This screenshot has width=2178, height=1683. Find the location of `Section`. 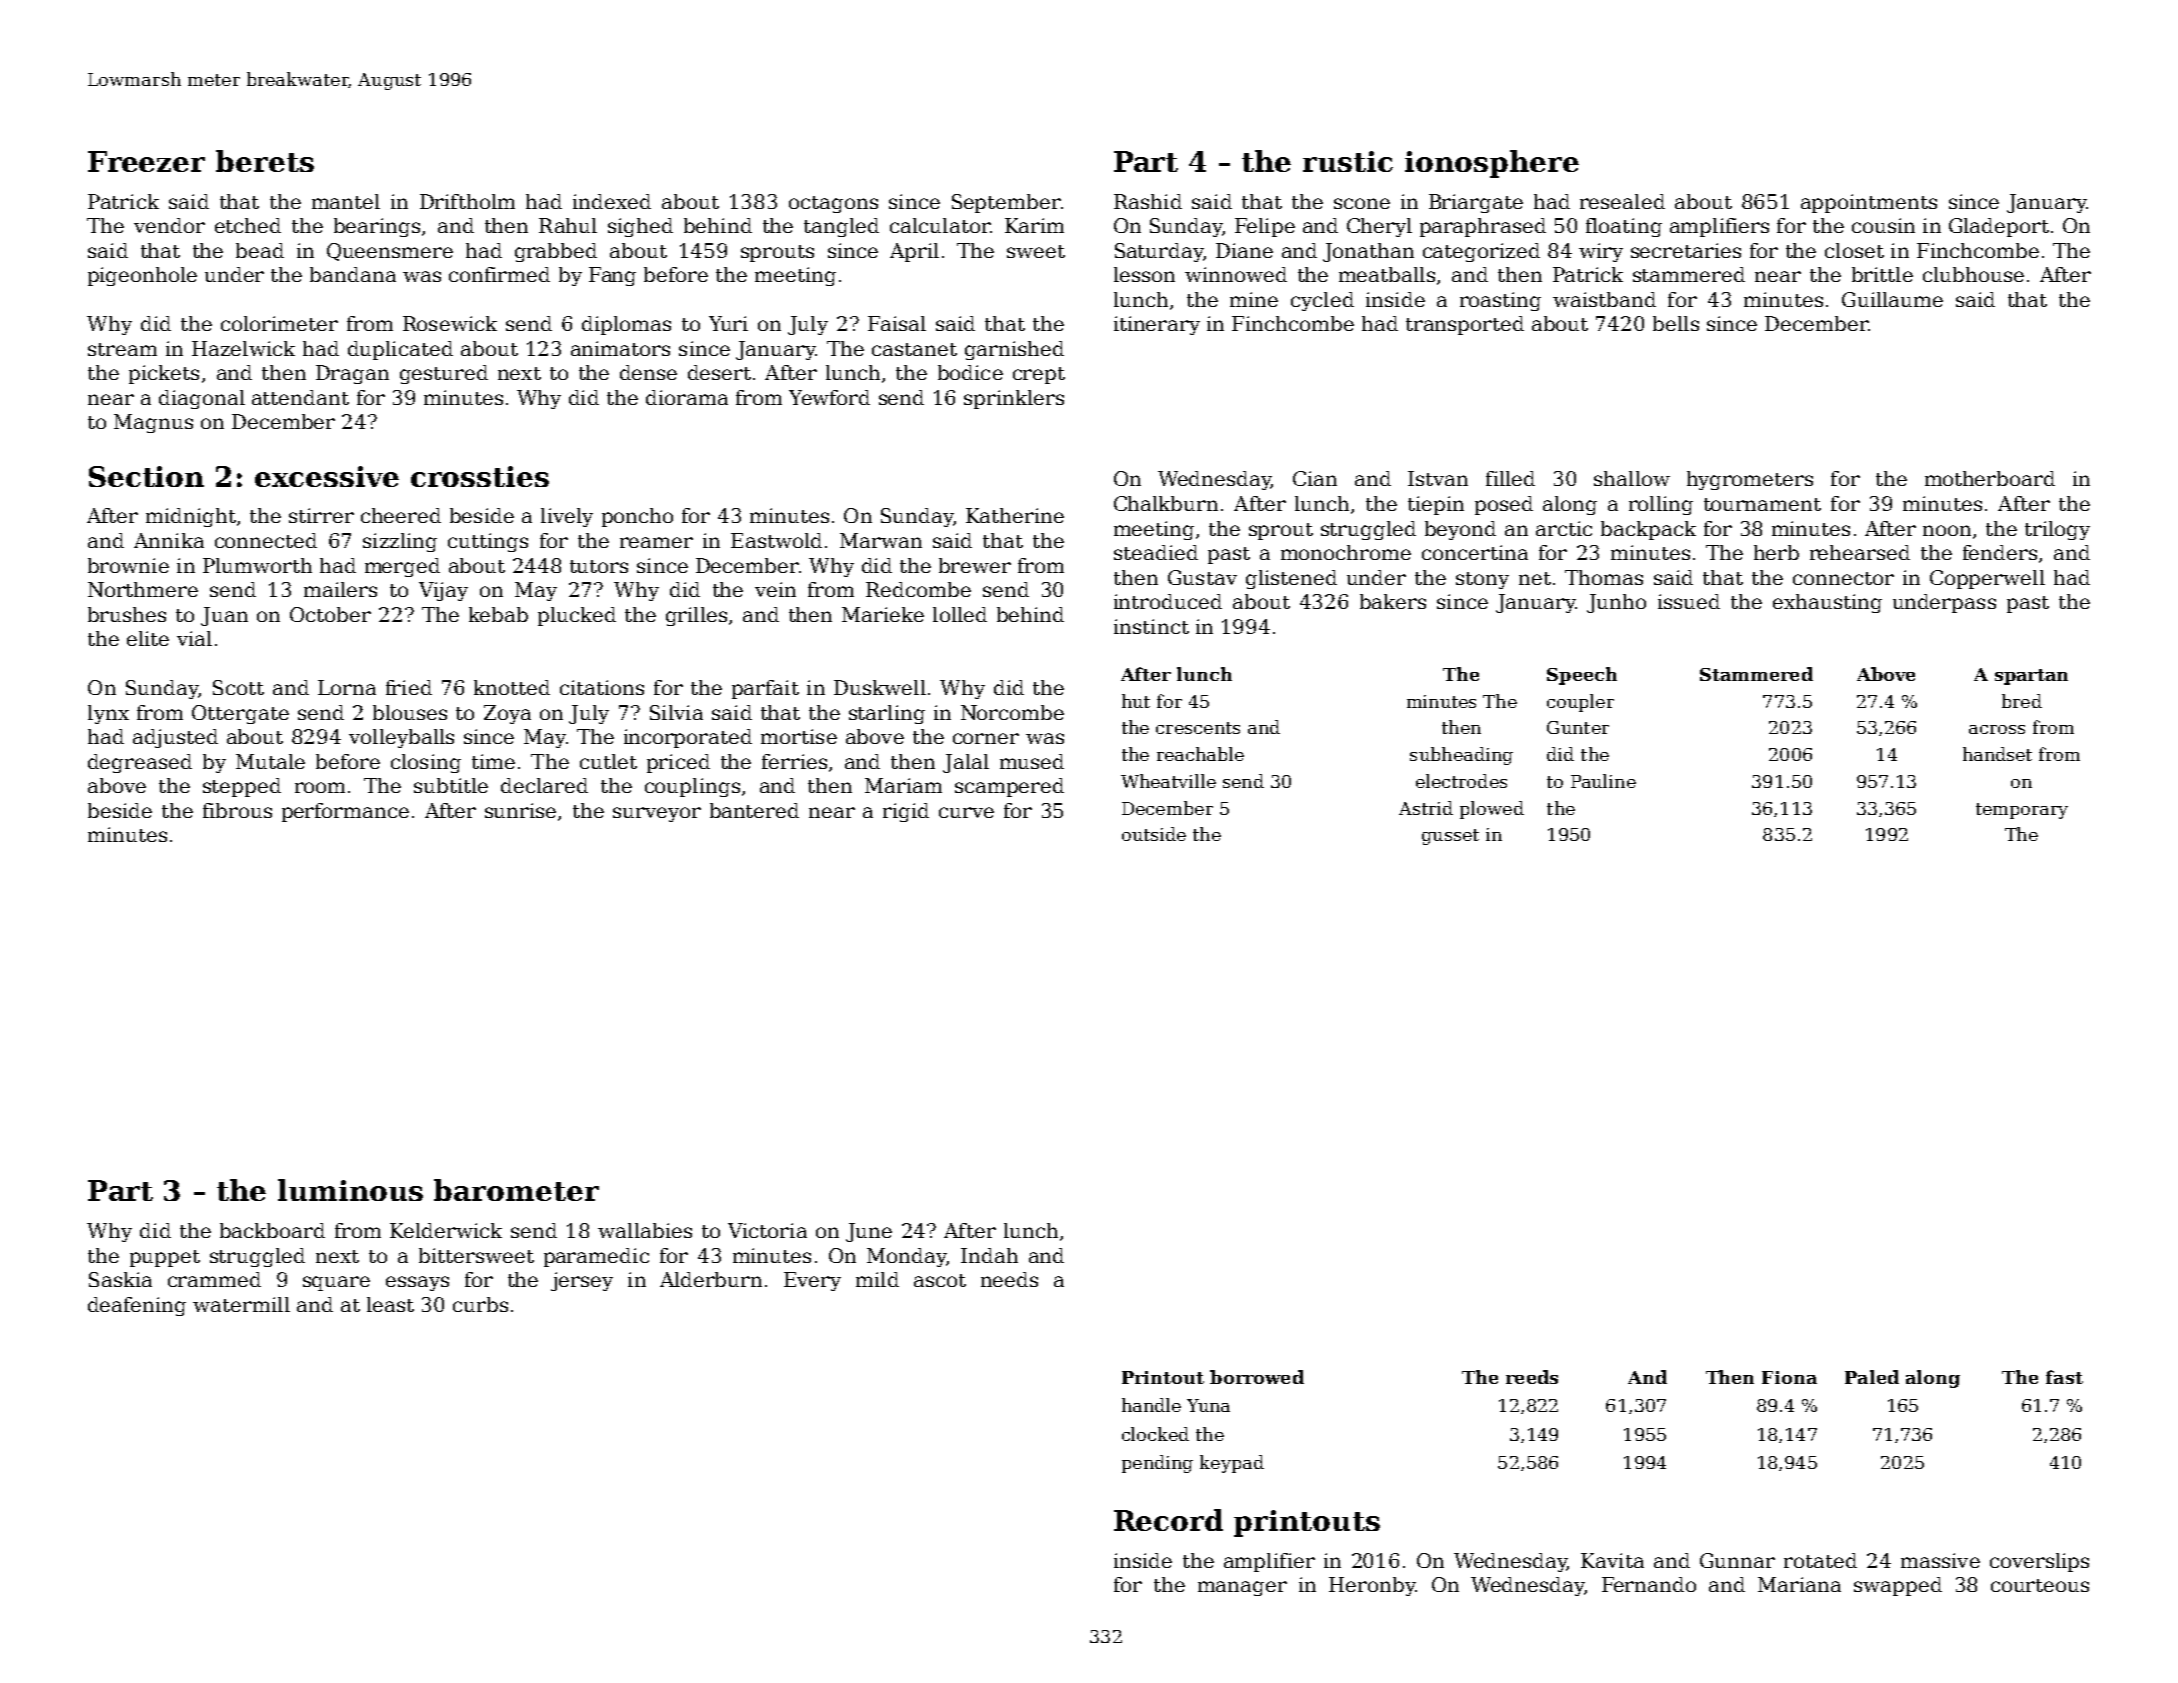

Section is located at coordinates (146, 476).
